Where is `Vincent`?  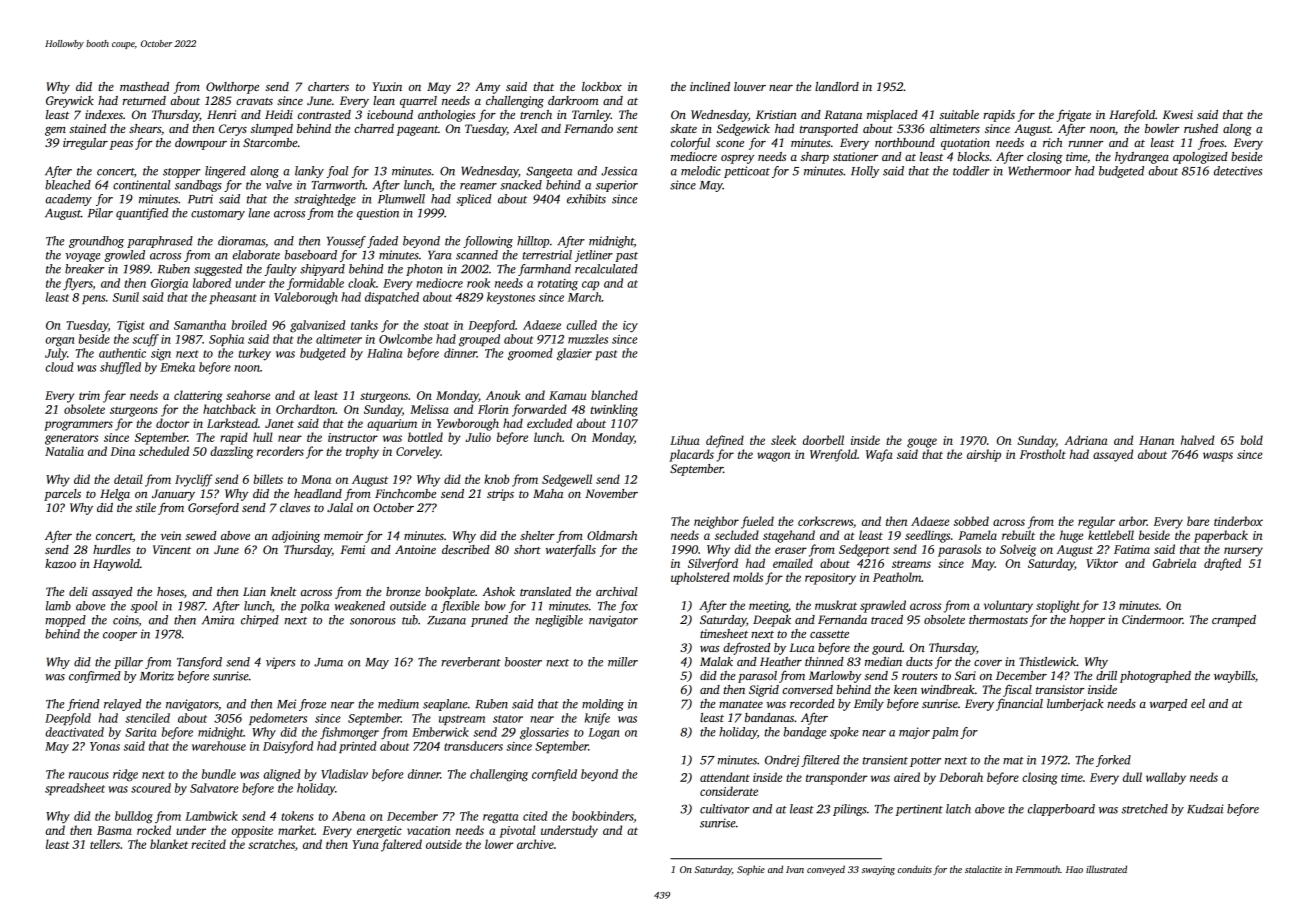
Vincent is located at coordinates (172, 549).
